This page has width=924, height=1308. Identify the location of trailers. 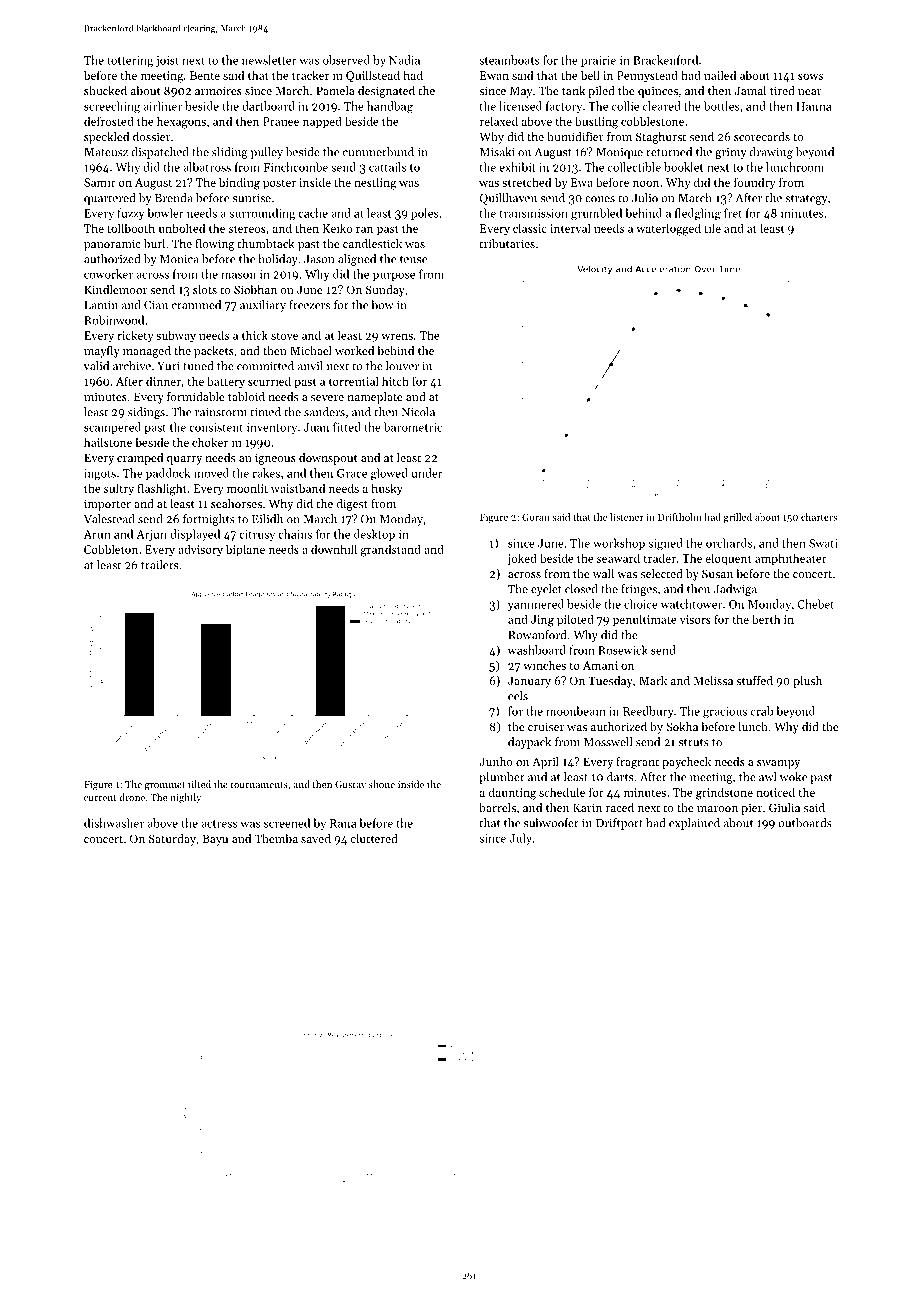
(159, 565).
